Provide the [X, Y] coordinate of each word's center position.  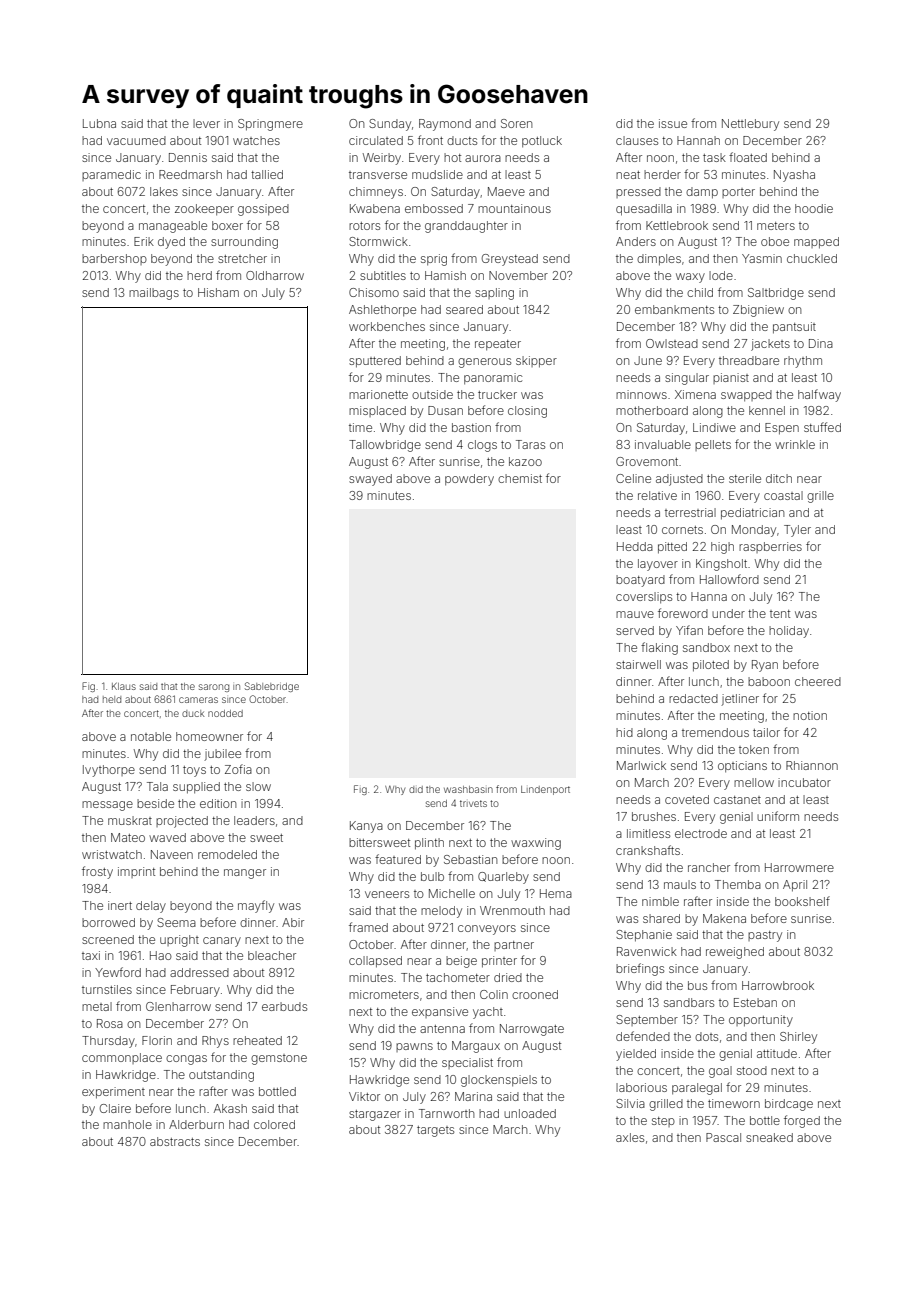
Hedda [635, 546]
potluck [542, 142]
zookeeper [204, 210]
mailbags [154, 294]
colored [274, 1124]
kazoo [525, 461]
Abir [293, 922]
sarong [214, 688]
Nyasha [794, 176]
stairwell [638, 664]
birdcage [789, 1105]
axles [630, 1137]
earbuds [284, 1006]
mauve [635, 614]
